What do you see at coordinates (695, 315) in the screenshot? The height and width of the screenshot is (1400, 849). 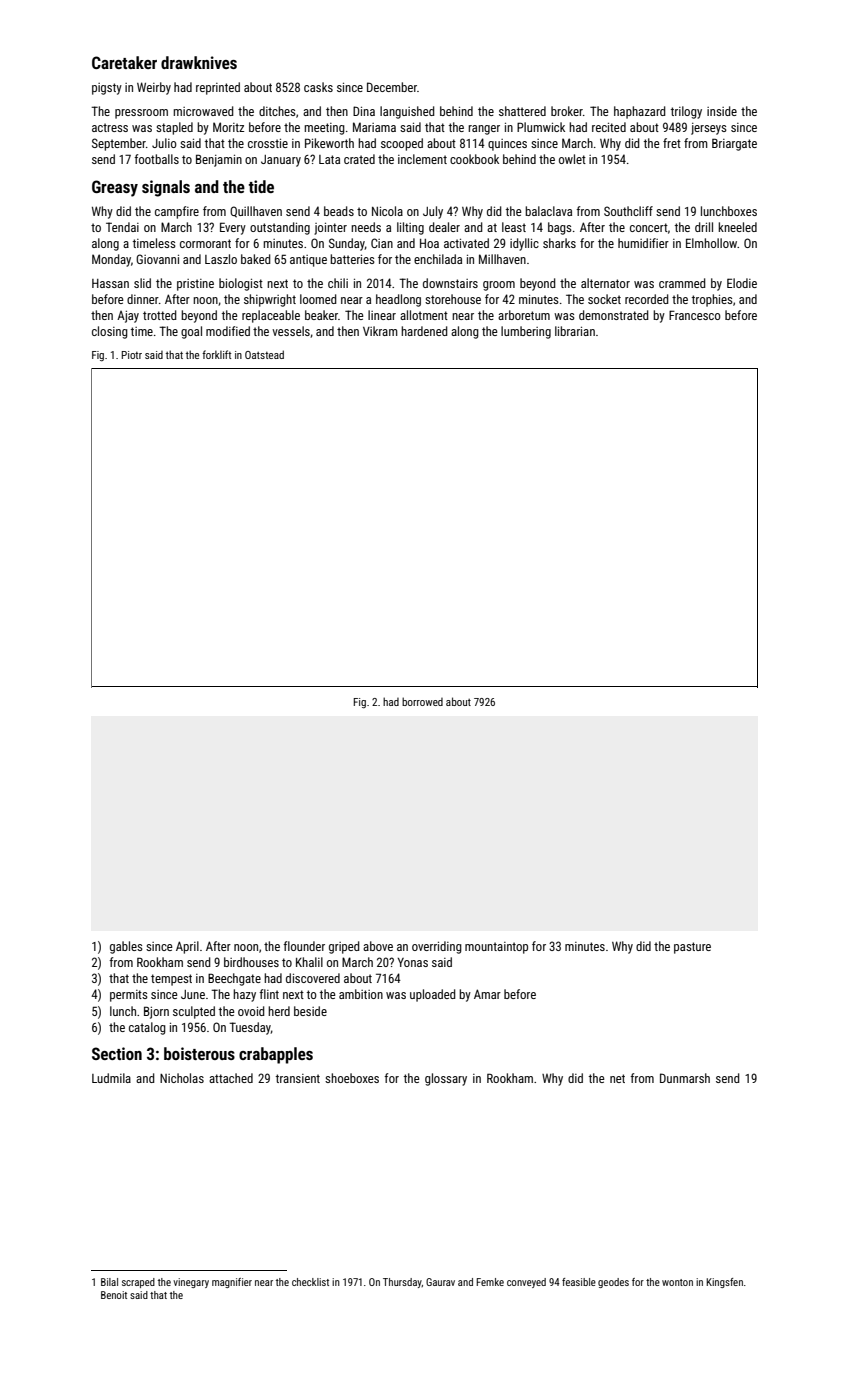 I see `Francesco` at bounding box center [695, 315].
